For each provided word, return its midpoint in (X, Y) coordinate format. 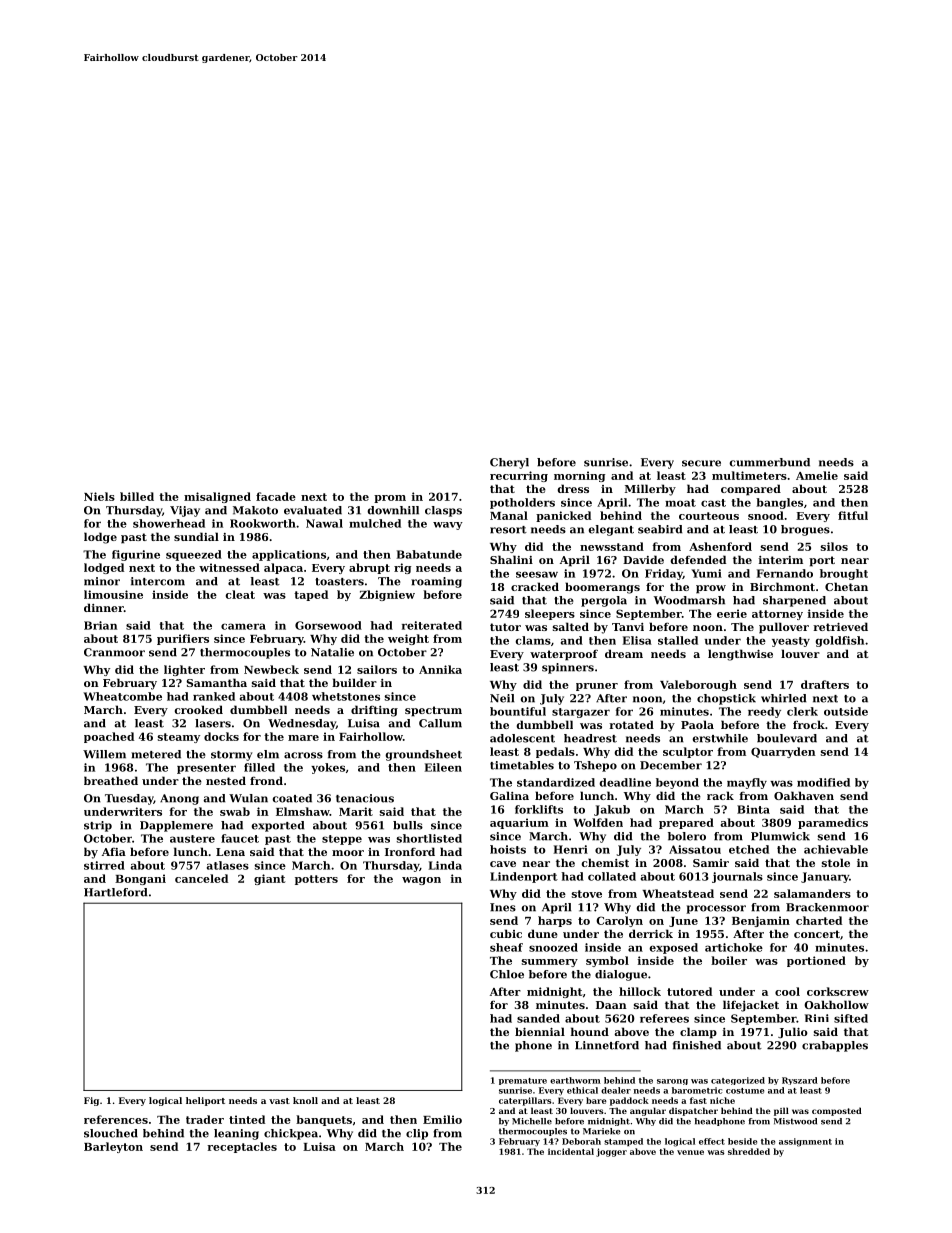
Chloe (507, 974)
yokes (328, 768)
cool (787, 991)
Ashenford (720, 546)
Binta (753, 809)
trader (205, 1119)
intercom (158, 581)
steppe (342, 840)
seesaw (537, 574)
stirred (104, 865)
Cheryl (509, 463)
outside (846, 711)
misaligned (217, 497)
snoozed (553, 947)
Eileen (443, 767)
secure (701, 463)
